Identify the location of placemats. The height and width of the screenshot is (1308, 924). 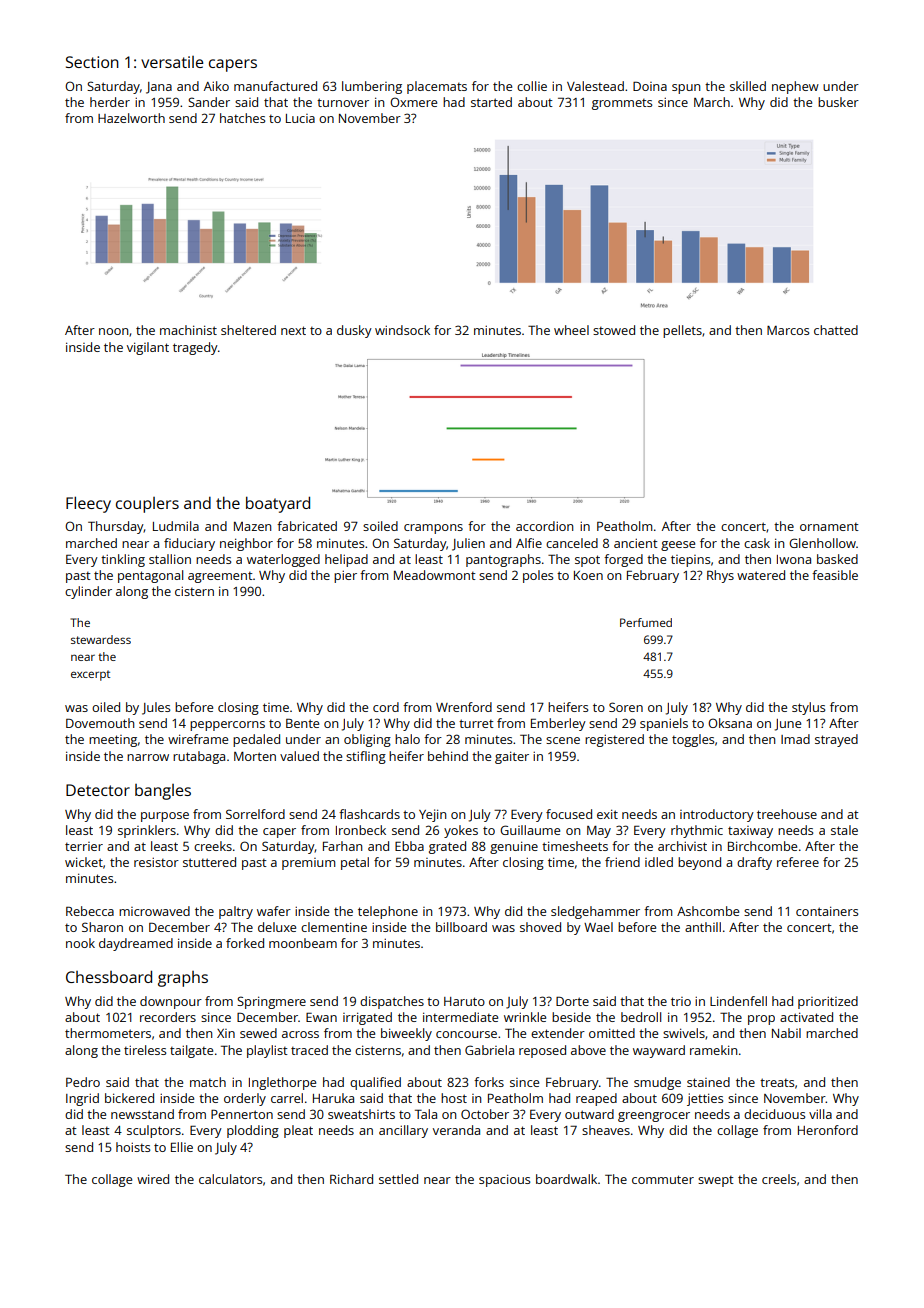
(437, 87).
